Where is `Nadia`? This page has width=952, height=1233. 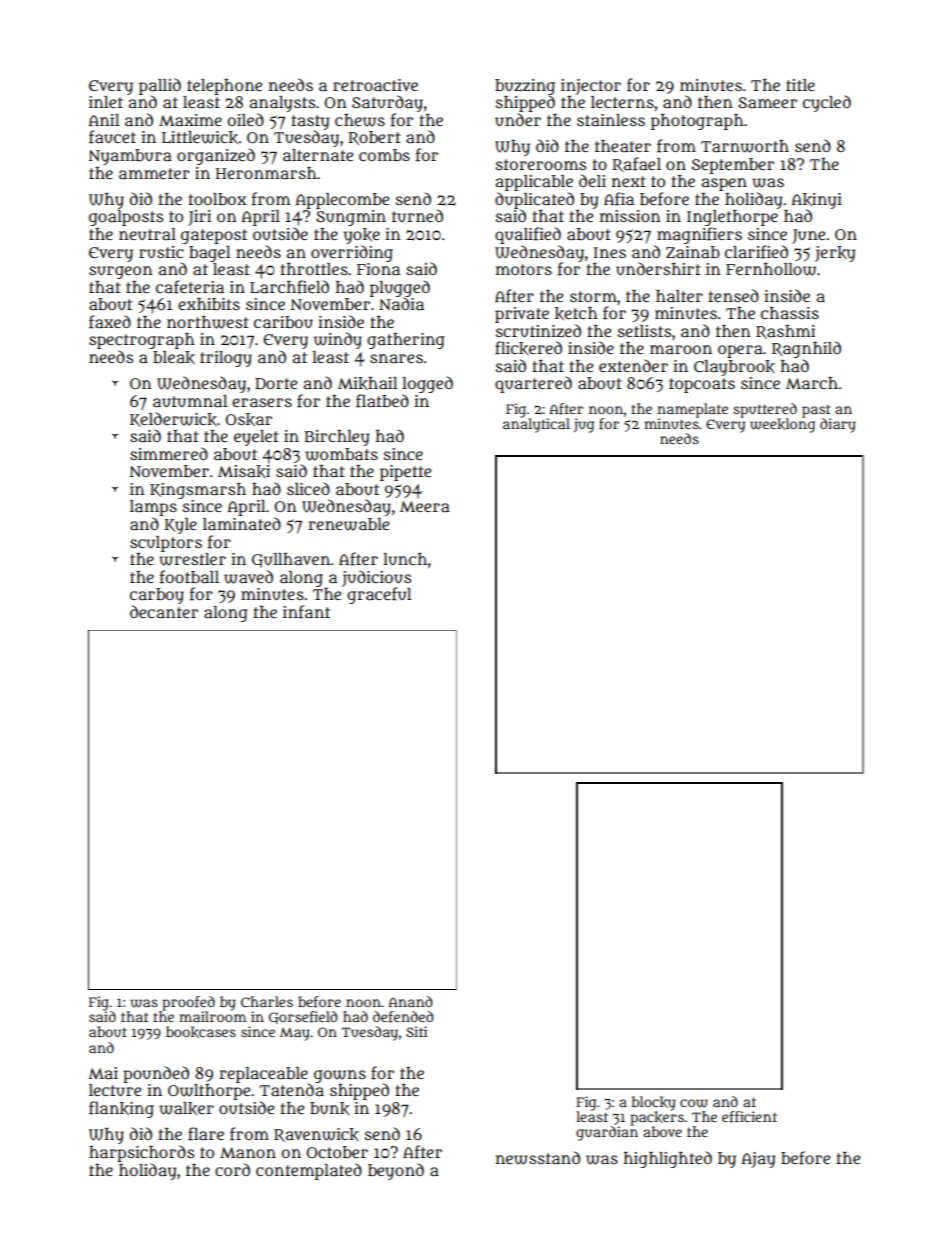 Nadia is located at coordinates (401, 303).
